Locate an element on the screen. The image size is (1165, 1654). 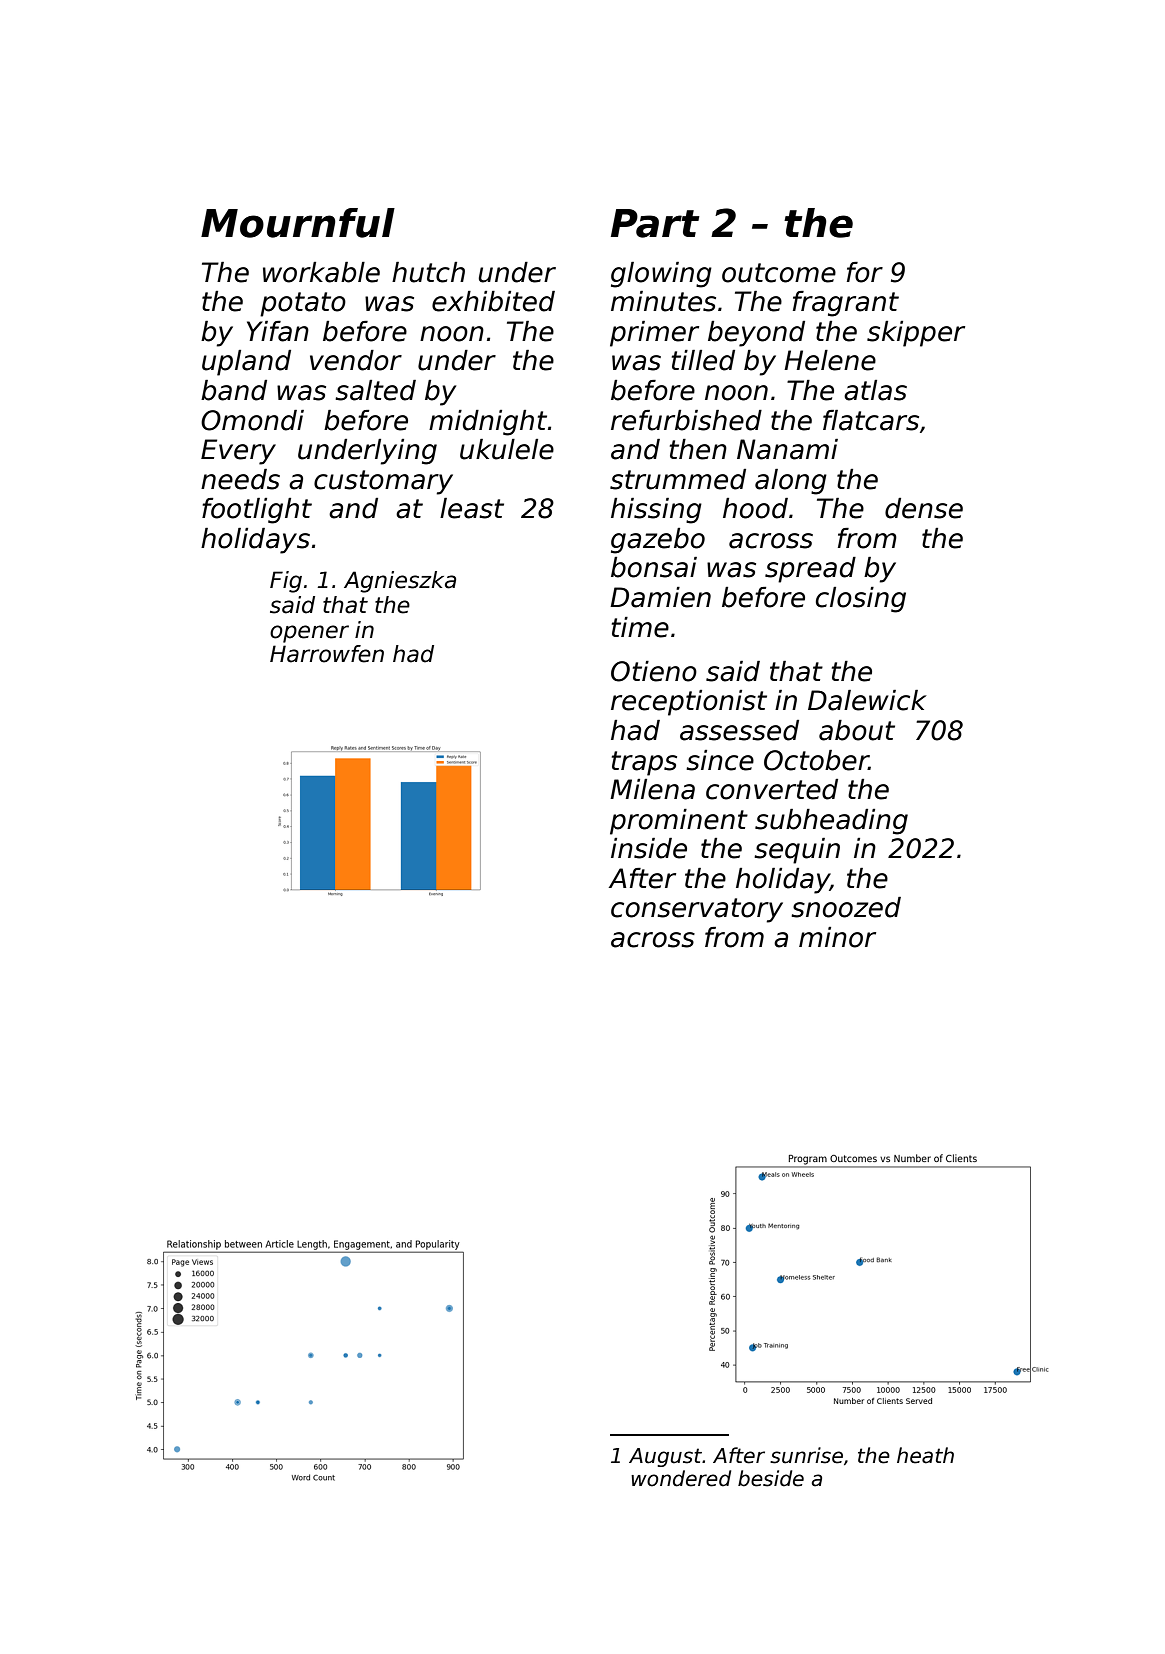
Milena is located at coordinates (652, 789).
